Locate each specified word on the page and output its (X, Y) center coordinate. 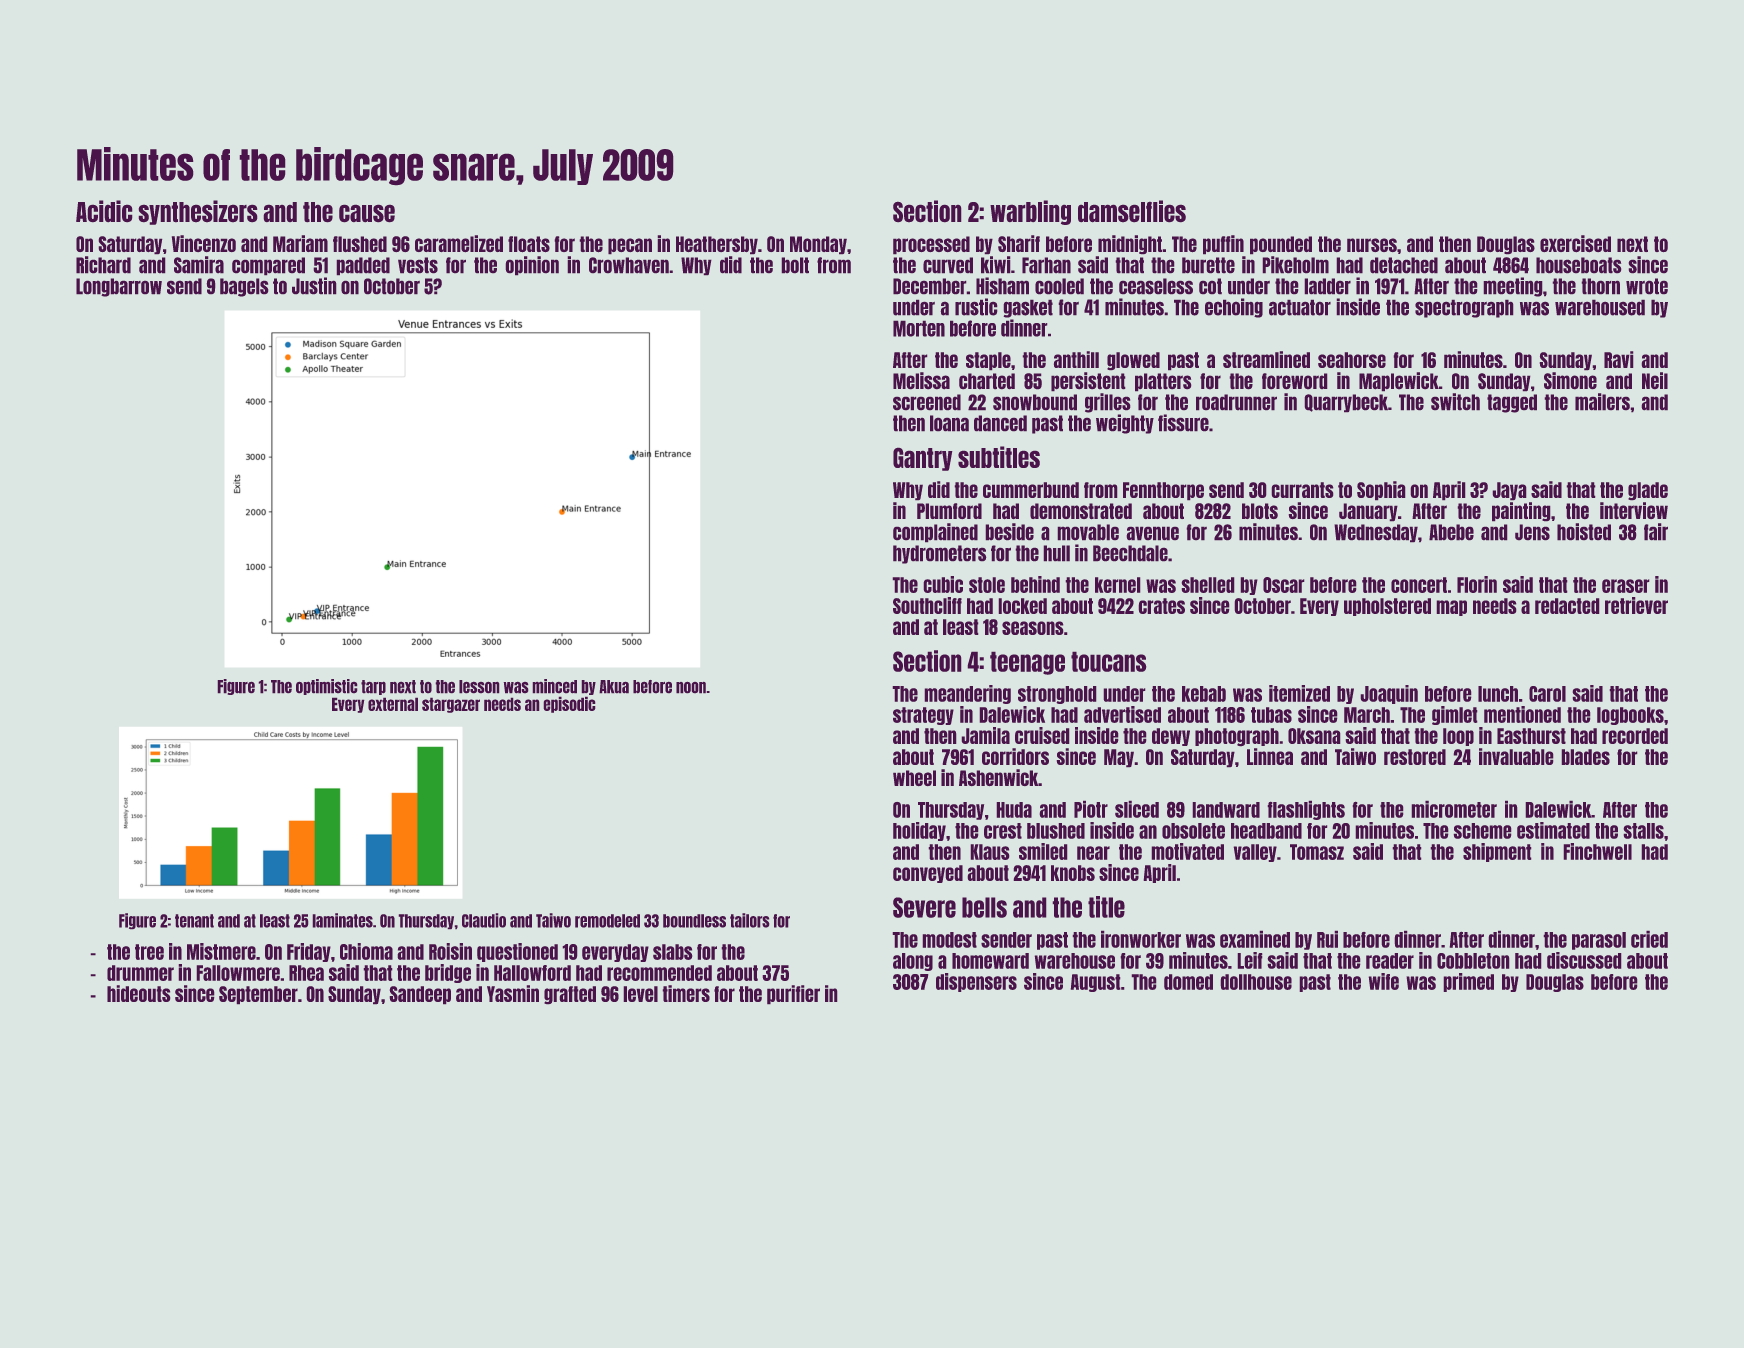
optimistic (326, 687)
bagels (244, 287)
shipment (1497, 852)
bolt (795, 265)
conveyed (928, 874)
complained (935, 532)
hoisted (1584, 531)
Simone (1570, 380)
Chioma (366, 951)
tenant (194, 921)
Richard (103, 264)
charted (987, 381)
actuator (1300, 308)
